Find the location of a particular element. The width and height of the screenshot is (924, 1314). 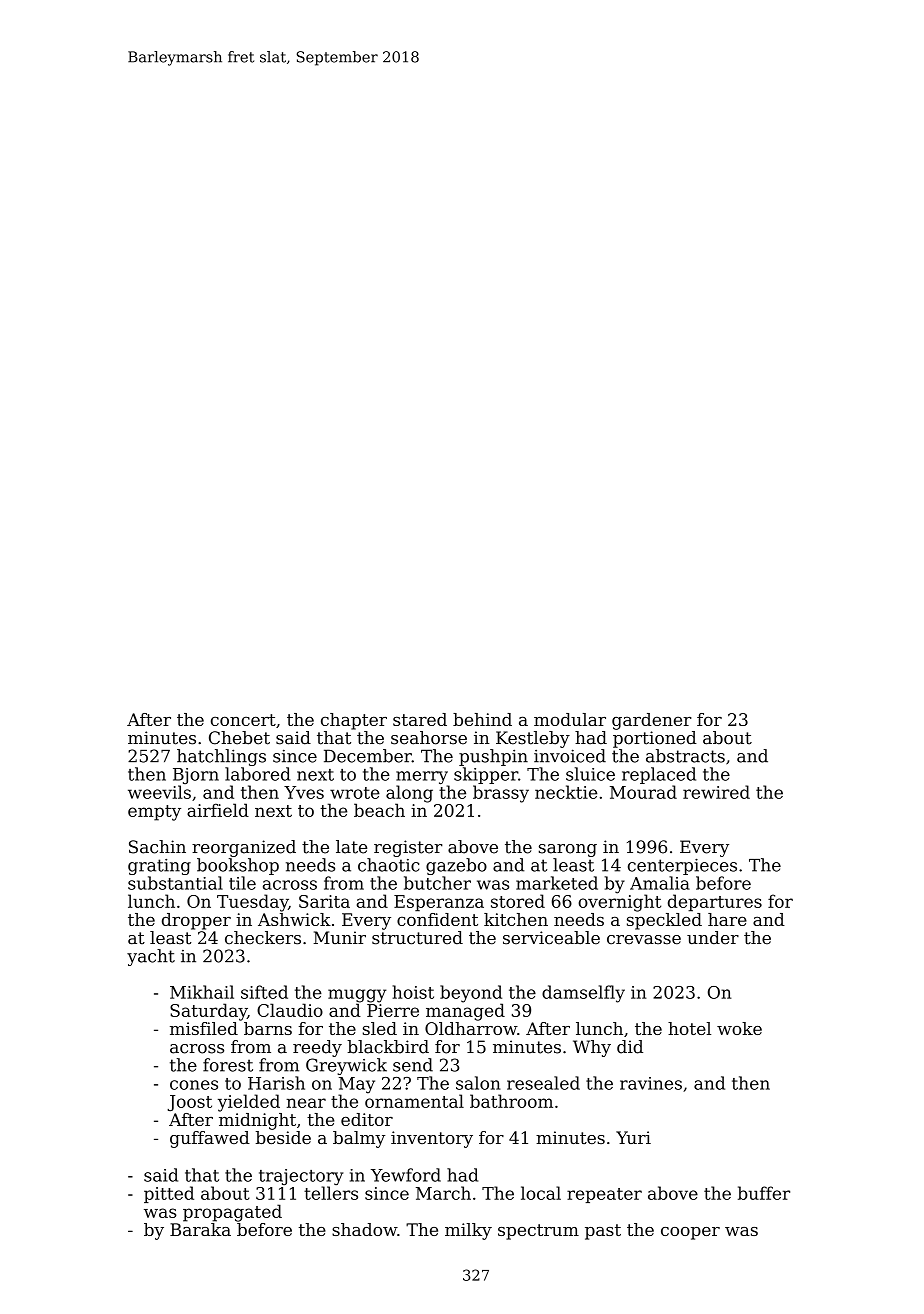

Baraka is located at coordinates (200, 1229).
